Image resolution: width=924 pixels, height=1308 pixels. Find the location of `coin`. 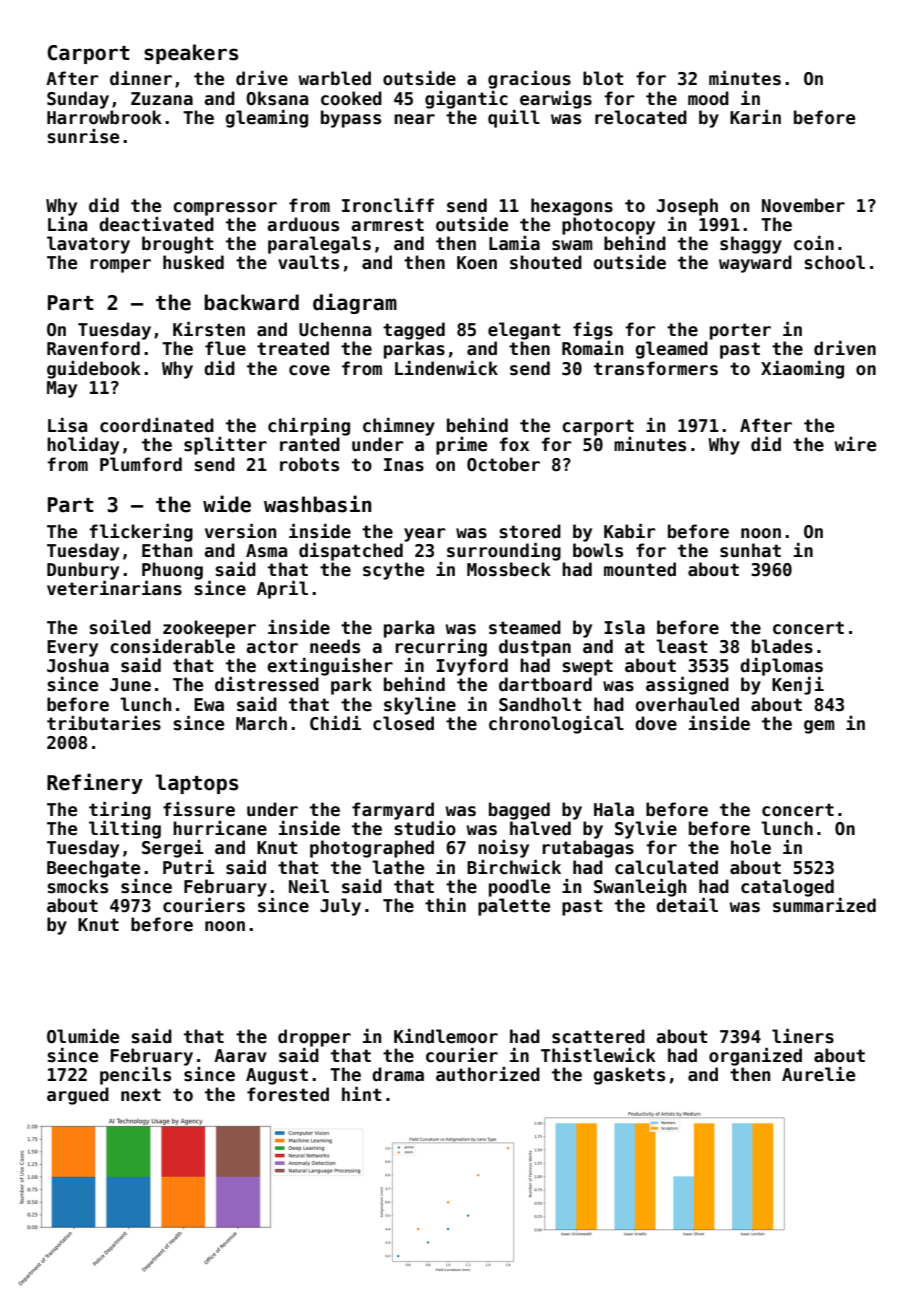

coin is located at coordinates (814, 243).
